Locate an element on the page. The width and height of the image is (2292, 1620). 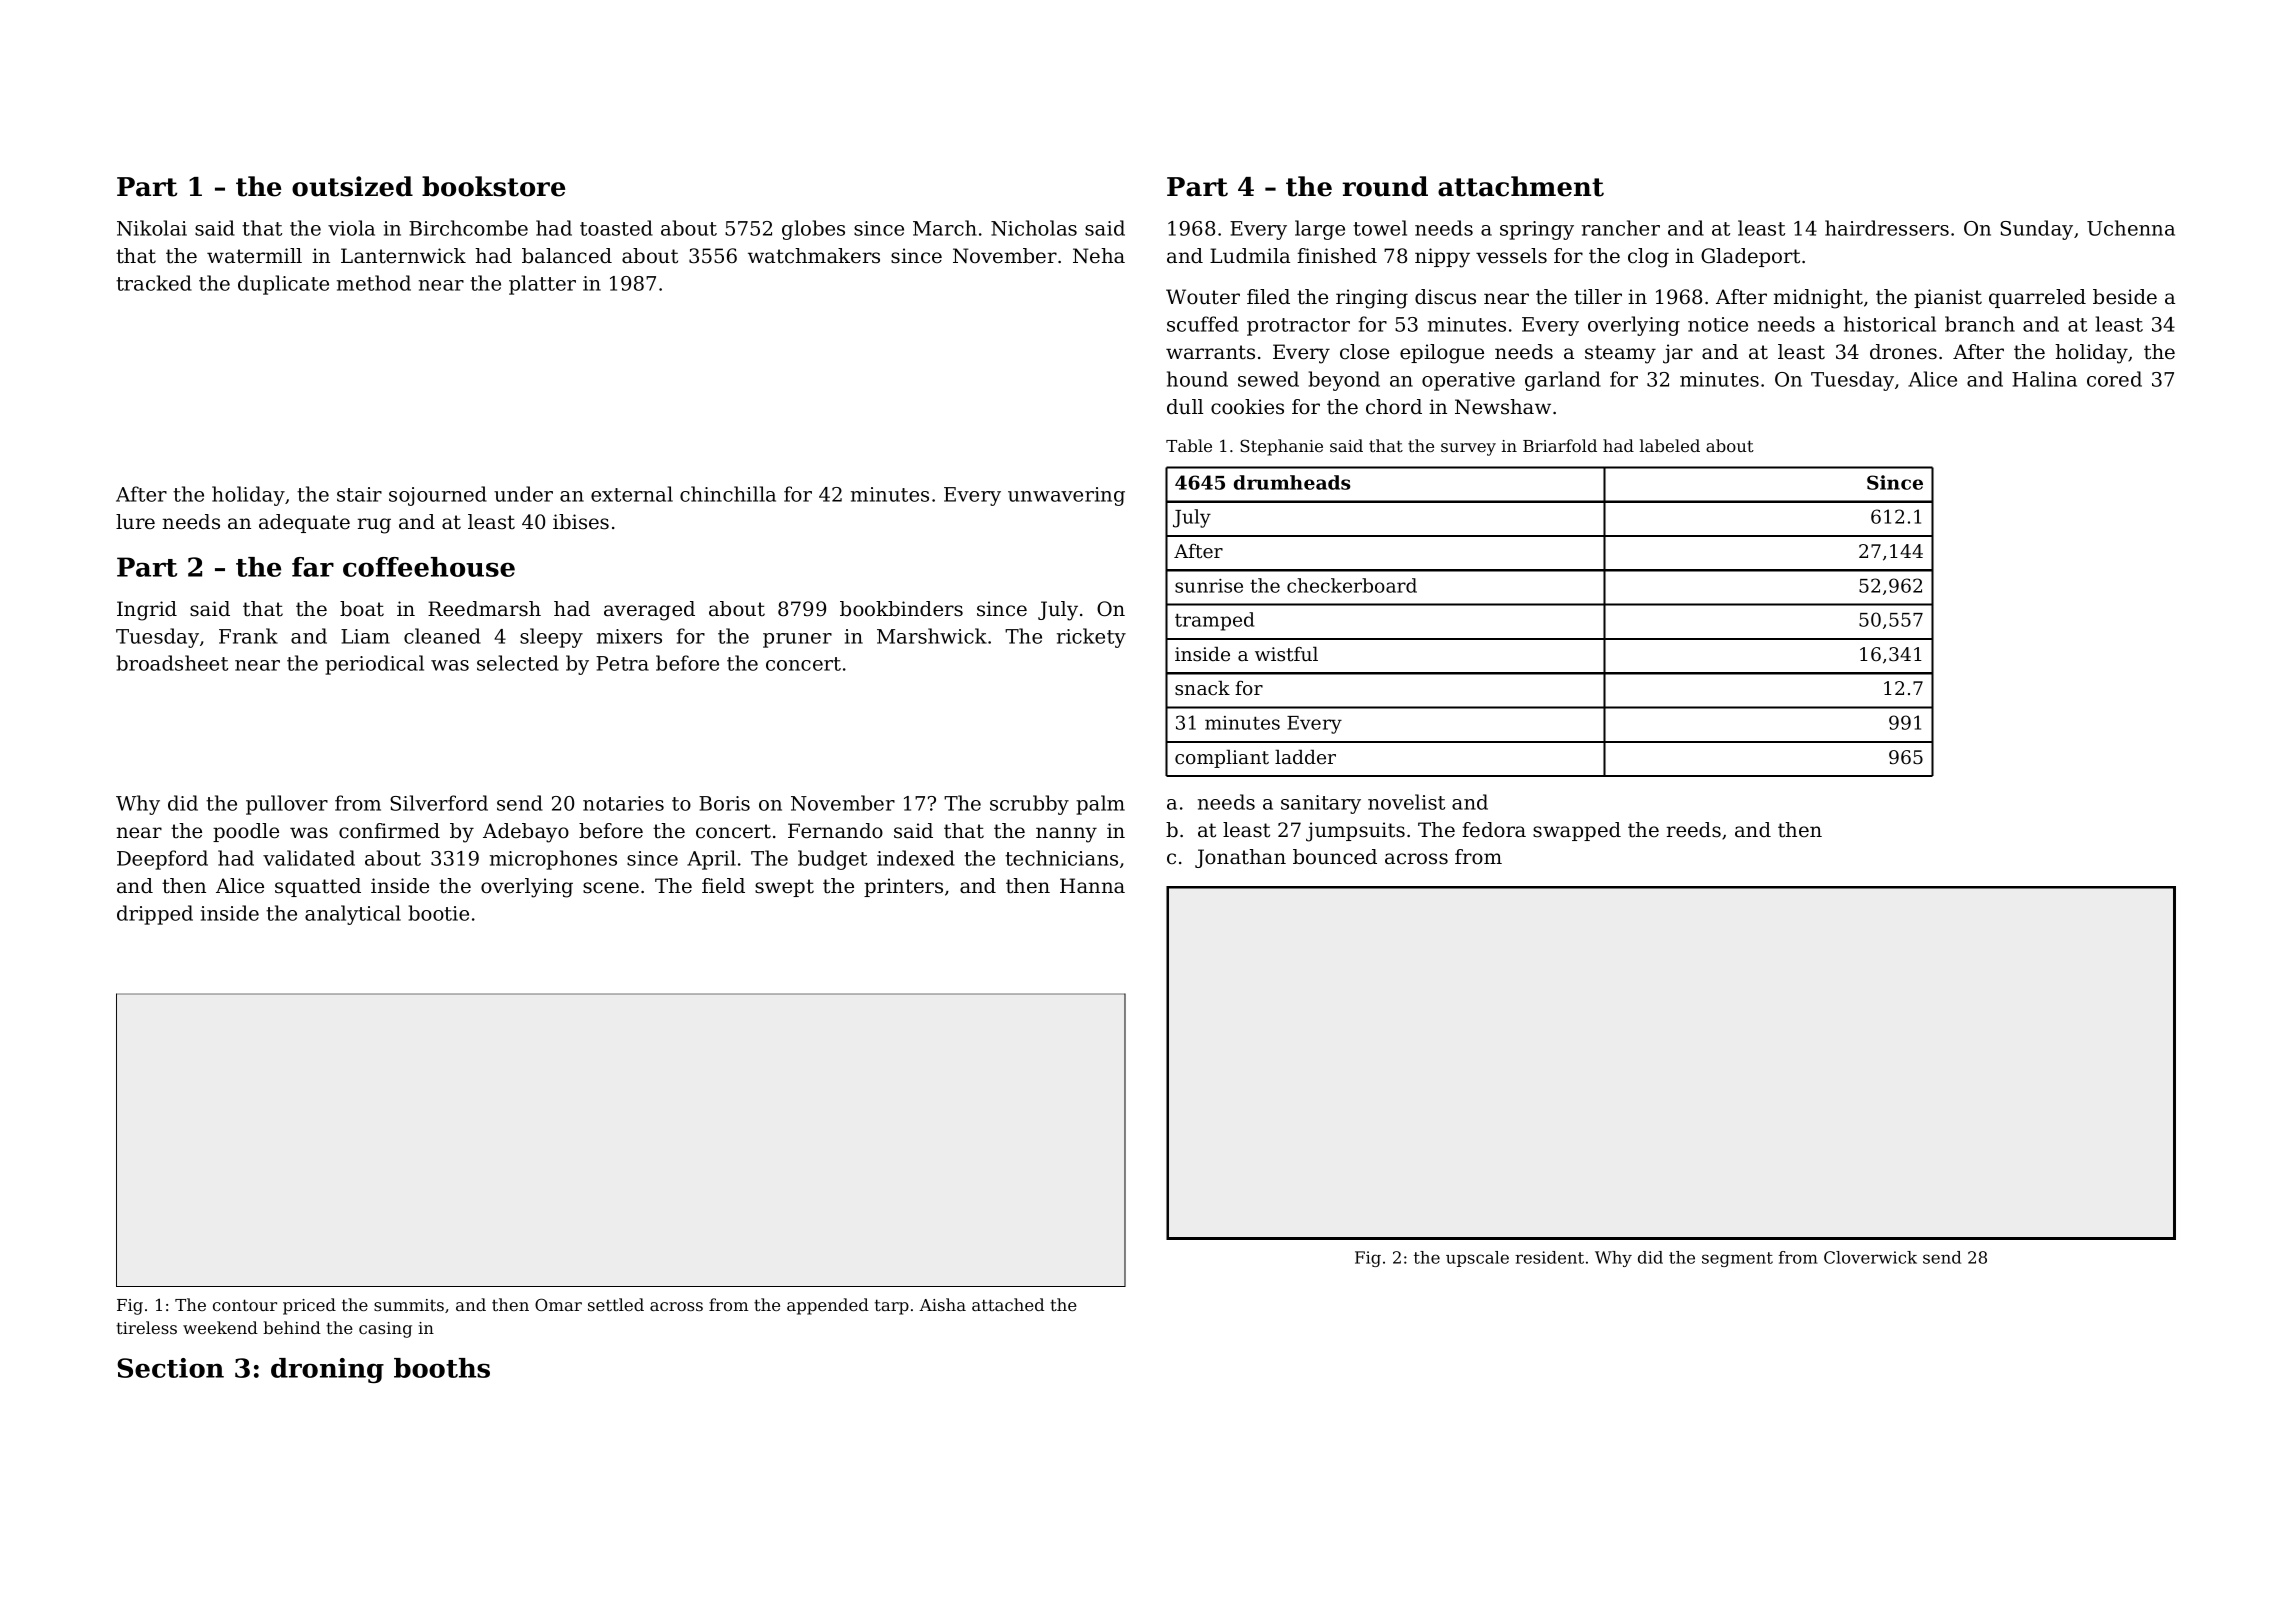
reeds is located at coordinates (1694, 830).
